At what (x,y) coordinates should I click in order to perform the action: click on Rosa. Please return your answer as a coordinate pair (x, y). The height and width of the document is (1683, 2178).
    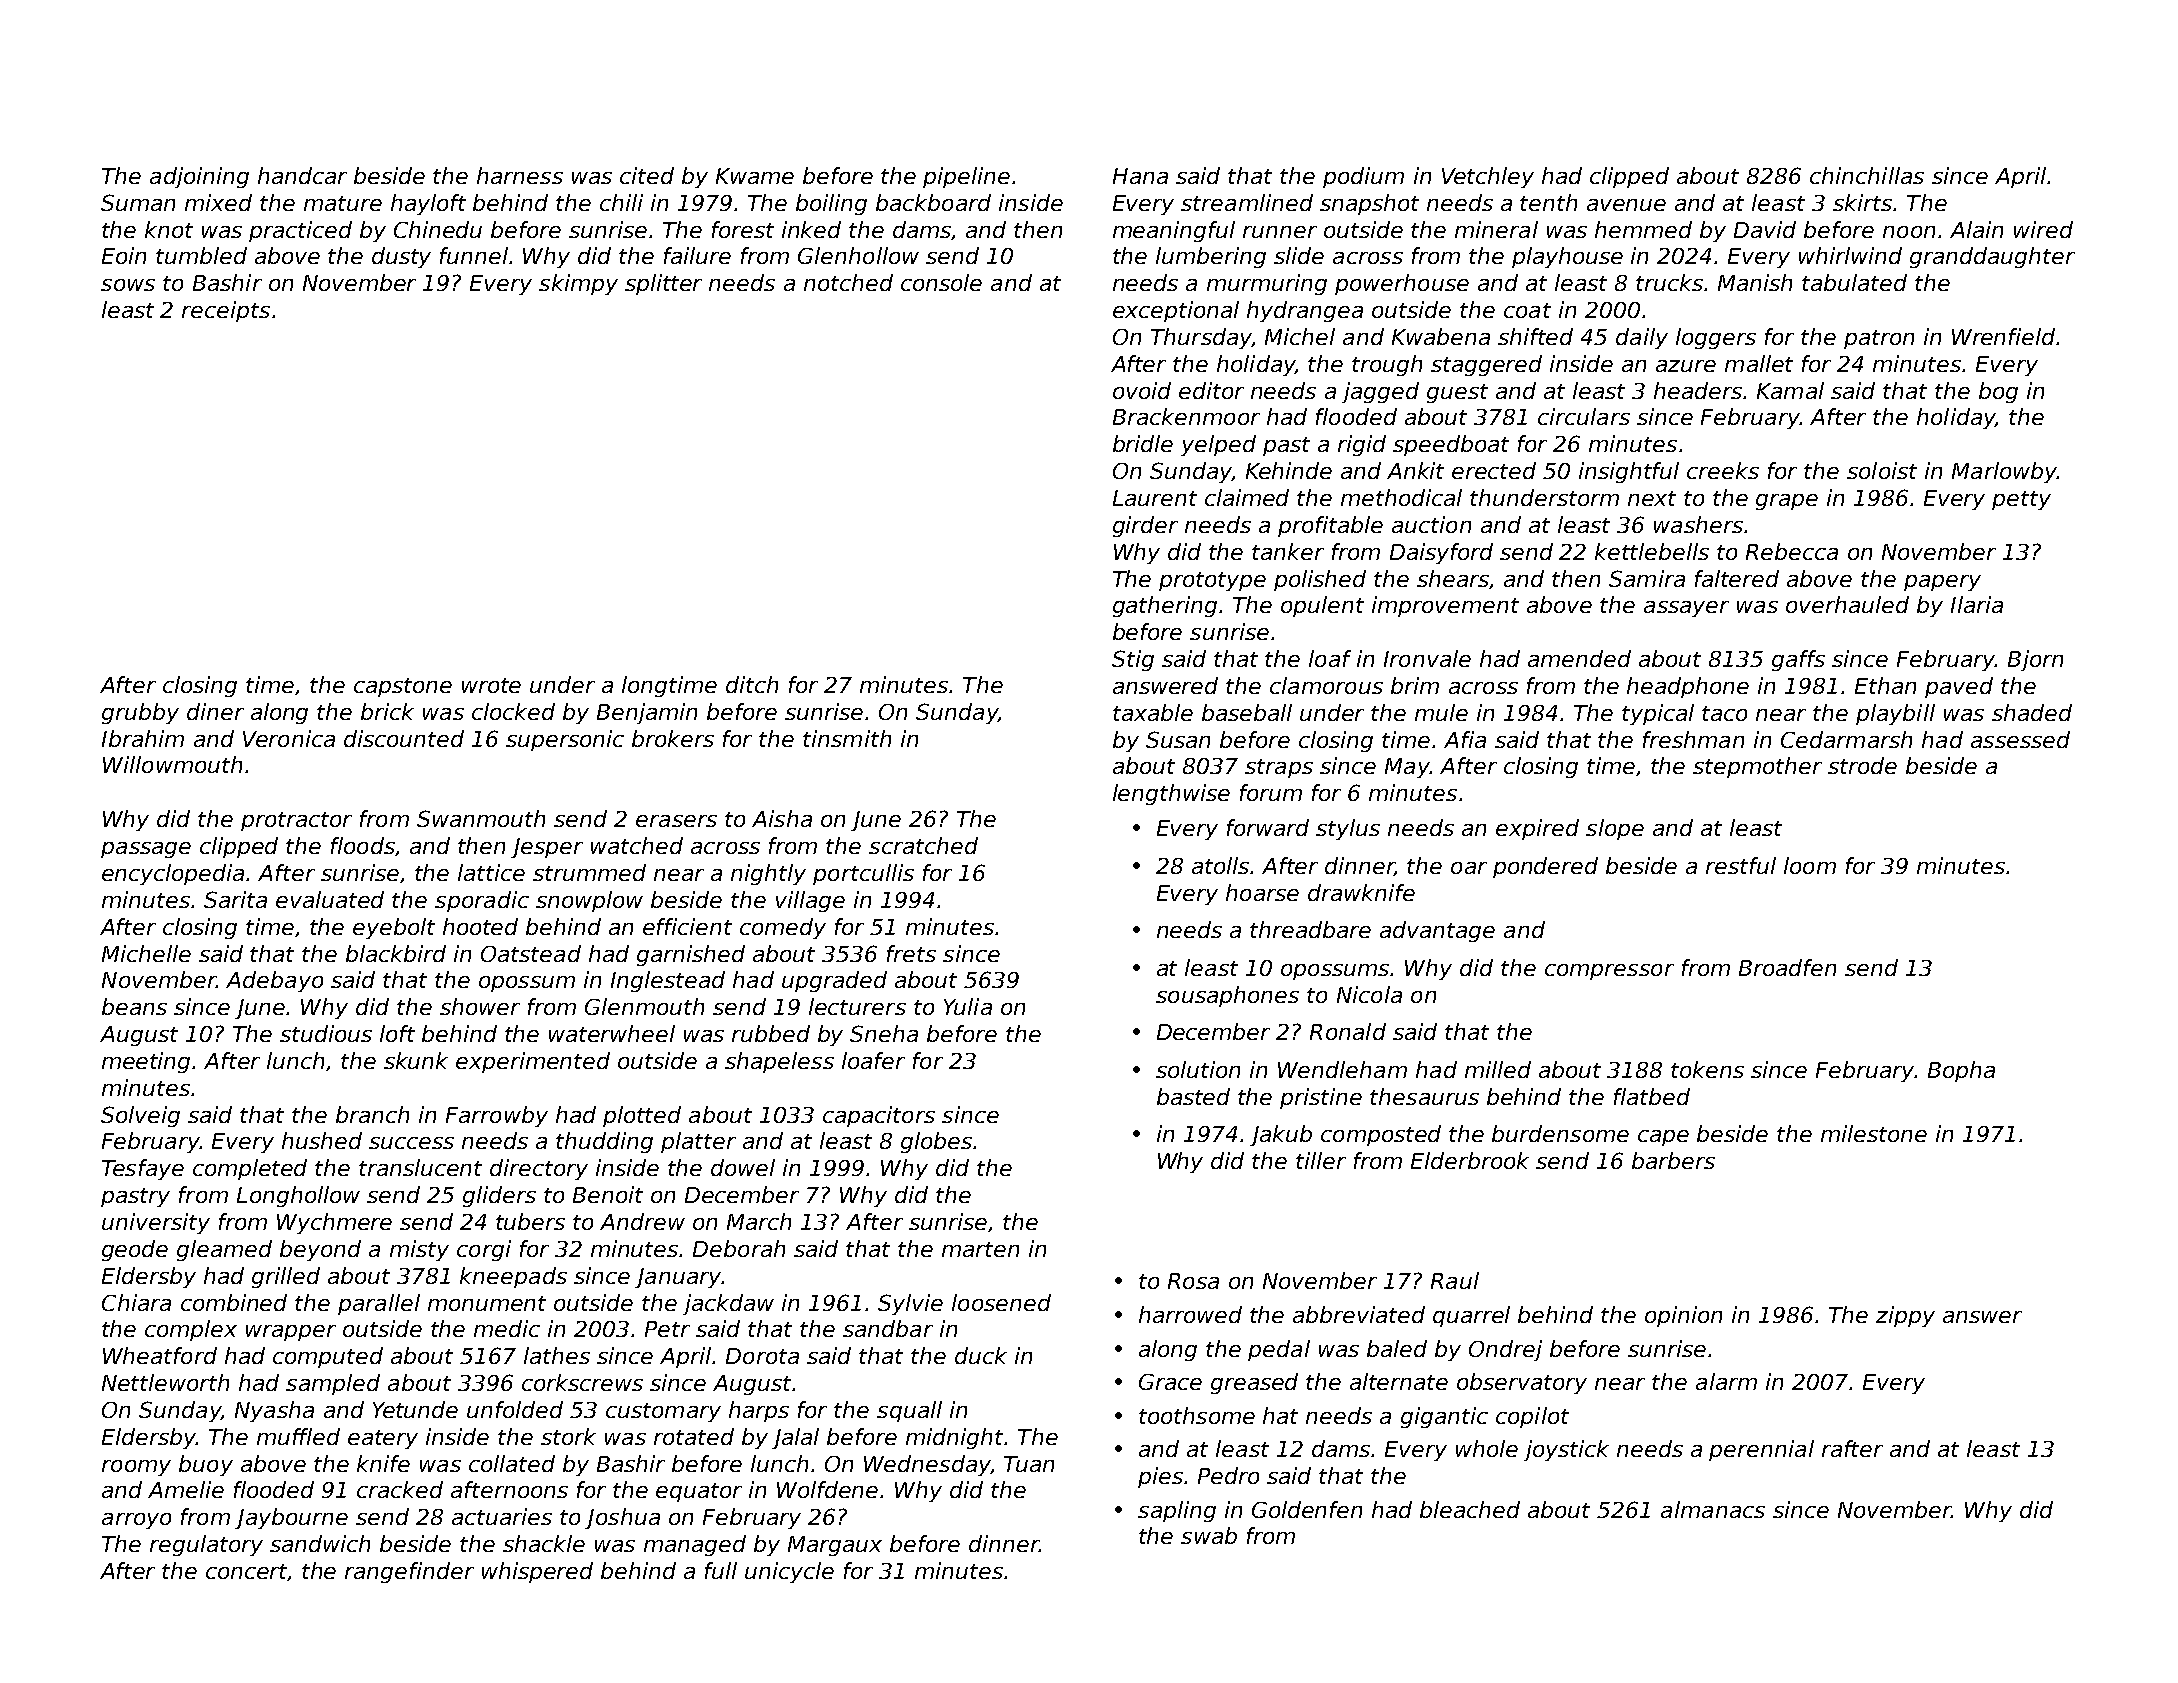
    Looking at the image, I should click on (1193, 1281).
